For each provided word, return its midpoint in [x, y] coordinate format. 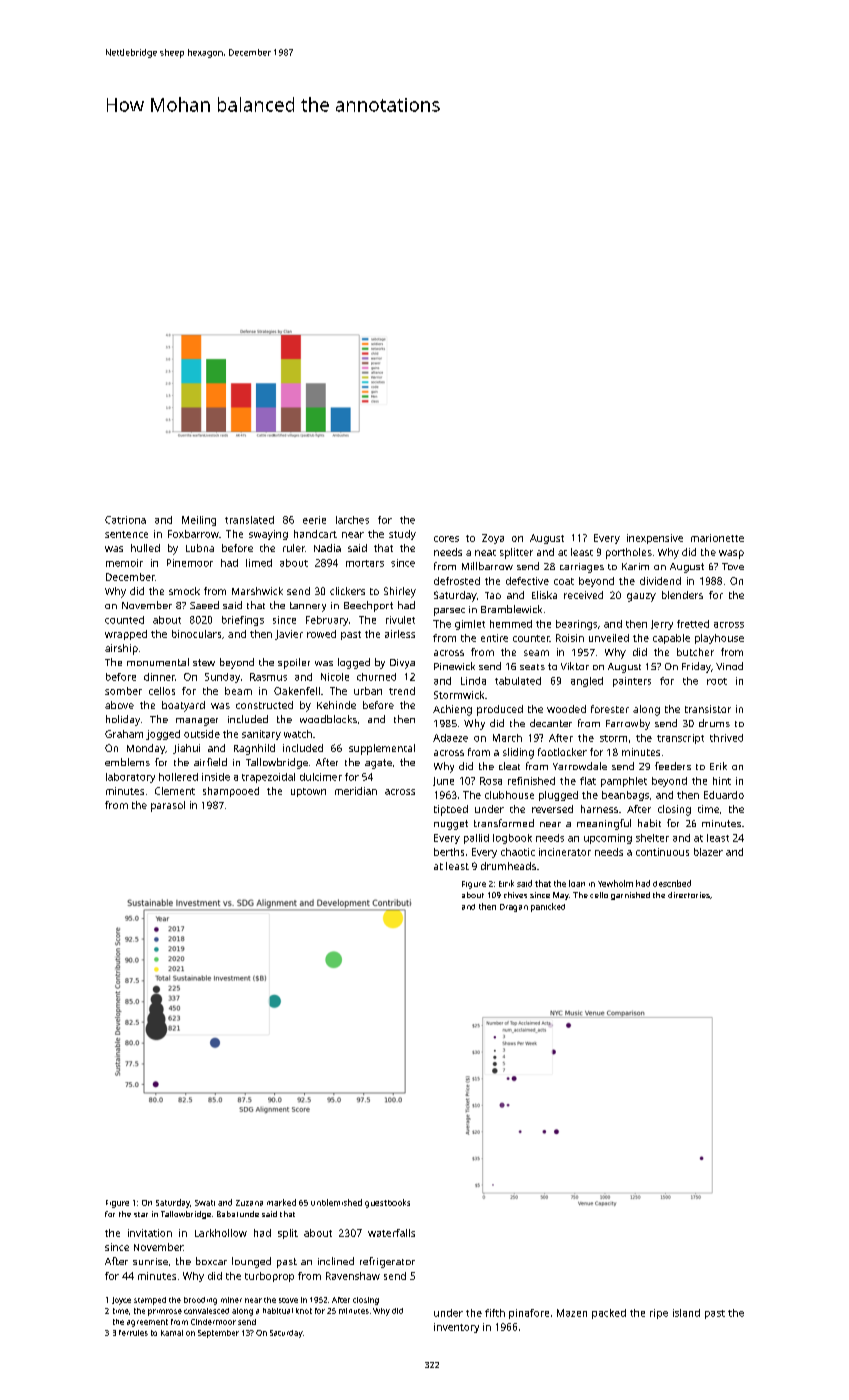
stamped [150, 1301]
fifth [495, 1313]
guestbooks [387, 1203]
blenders [682, 595]
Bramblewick [511, 609]
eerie [314, 520]
